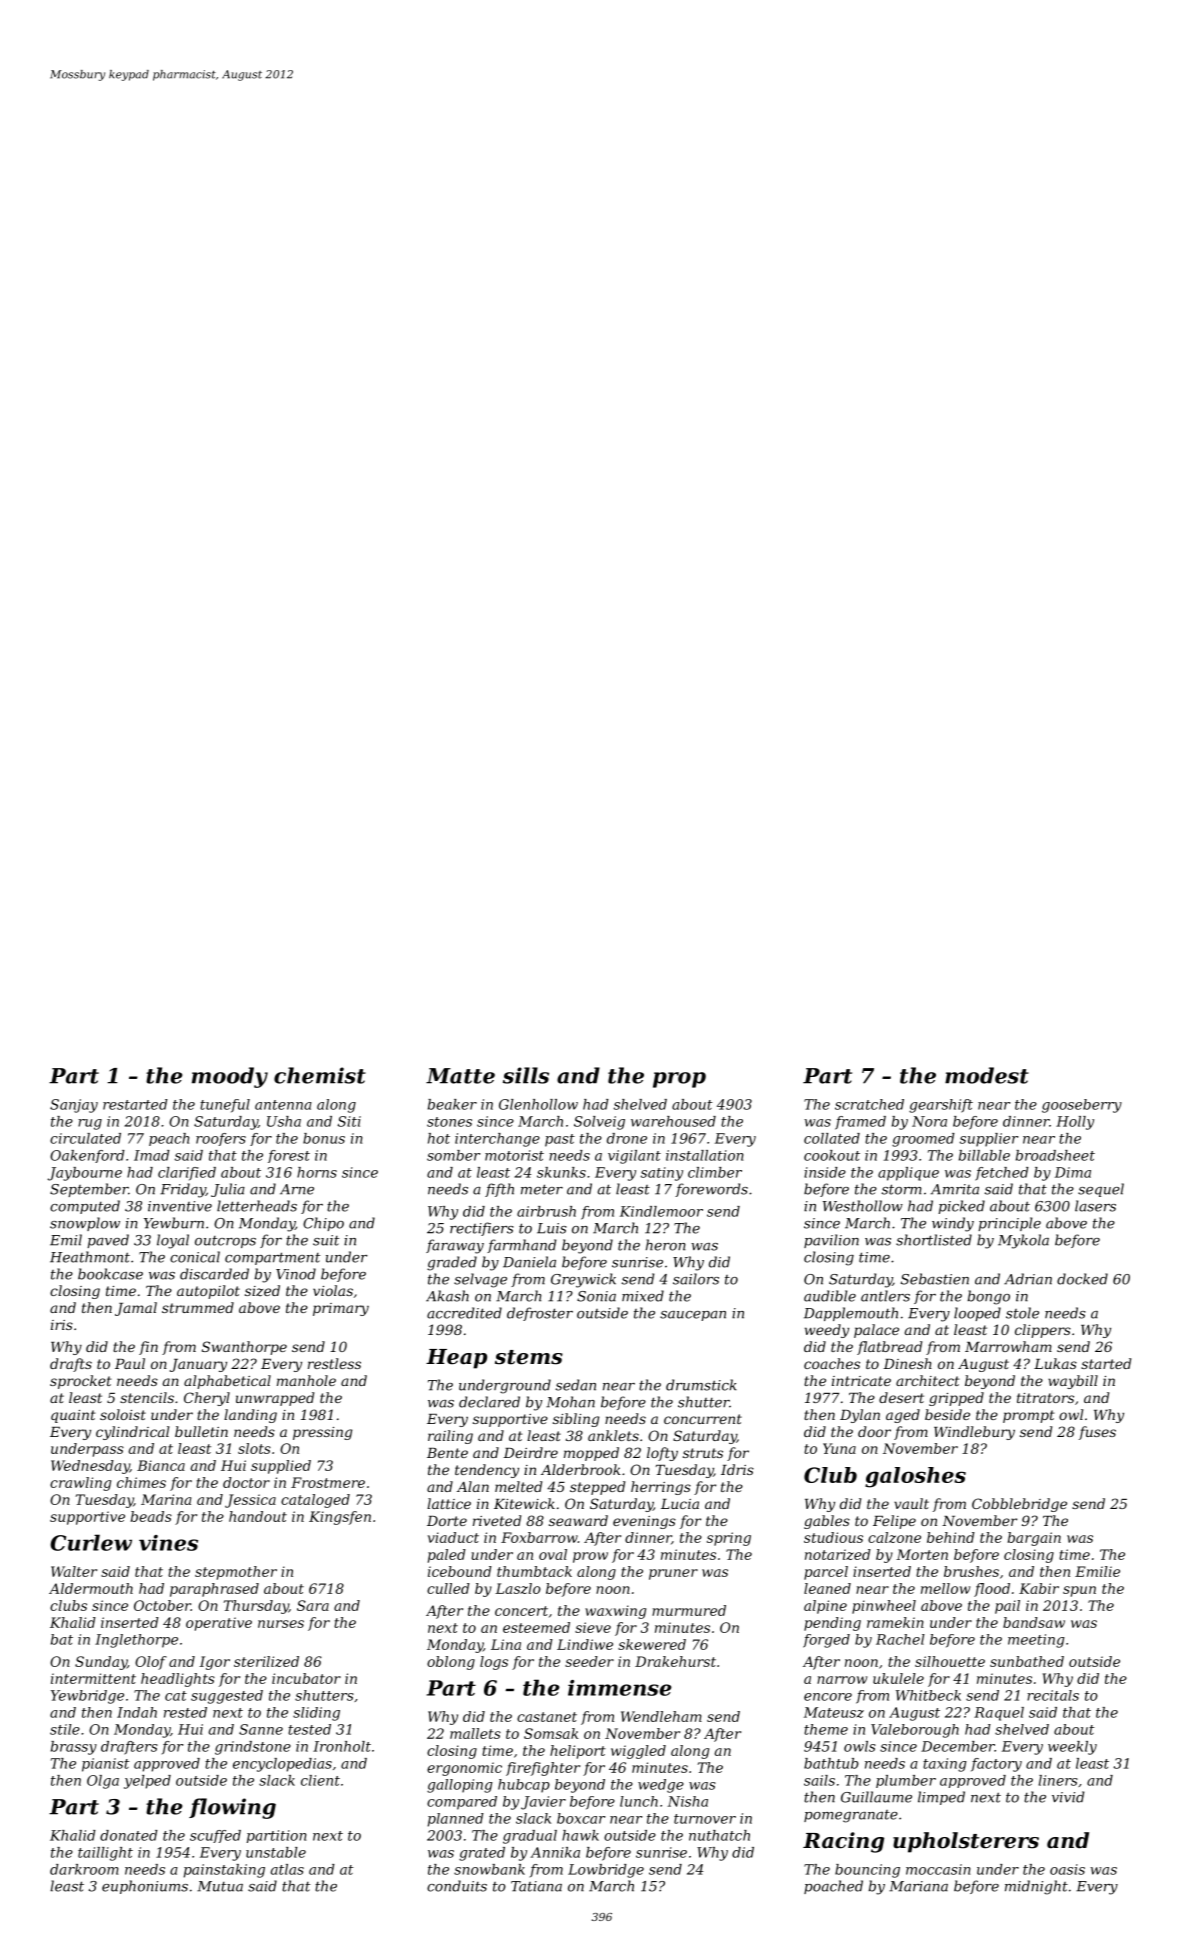 The height and width of the screenshot is (1949, 1183). I want to click on stole, so click(1022, 1313).
